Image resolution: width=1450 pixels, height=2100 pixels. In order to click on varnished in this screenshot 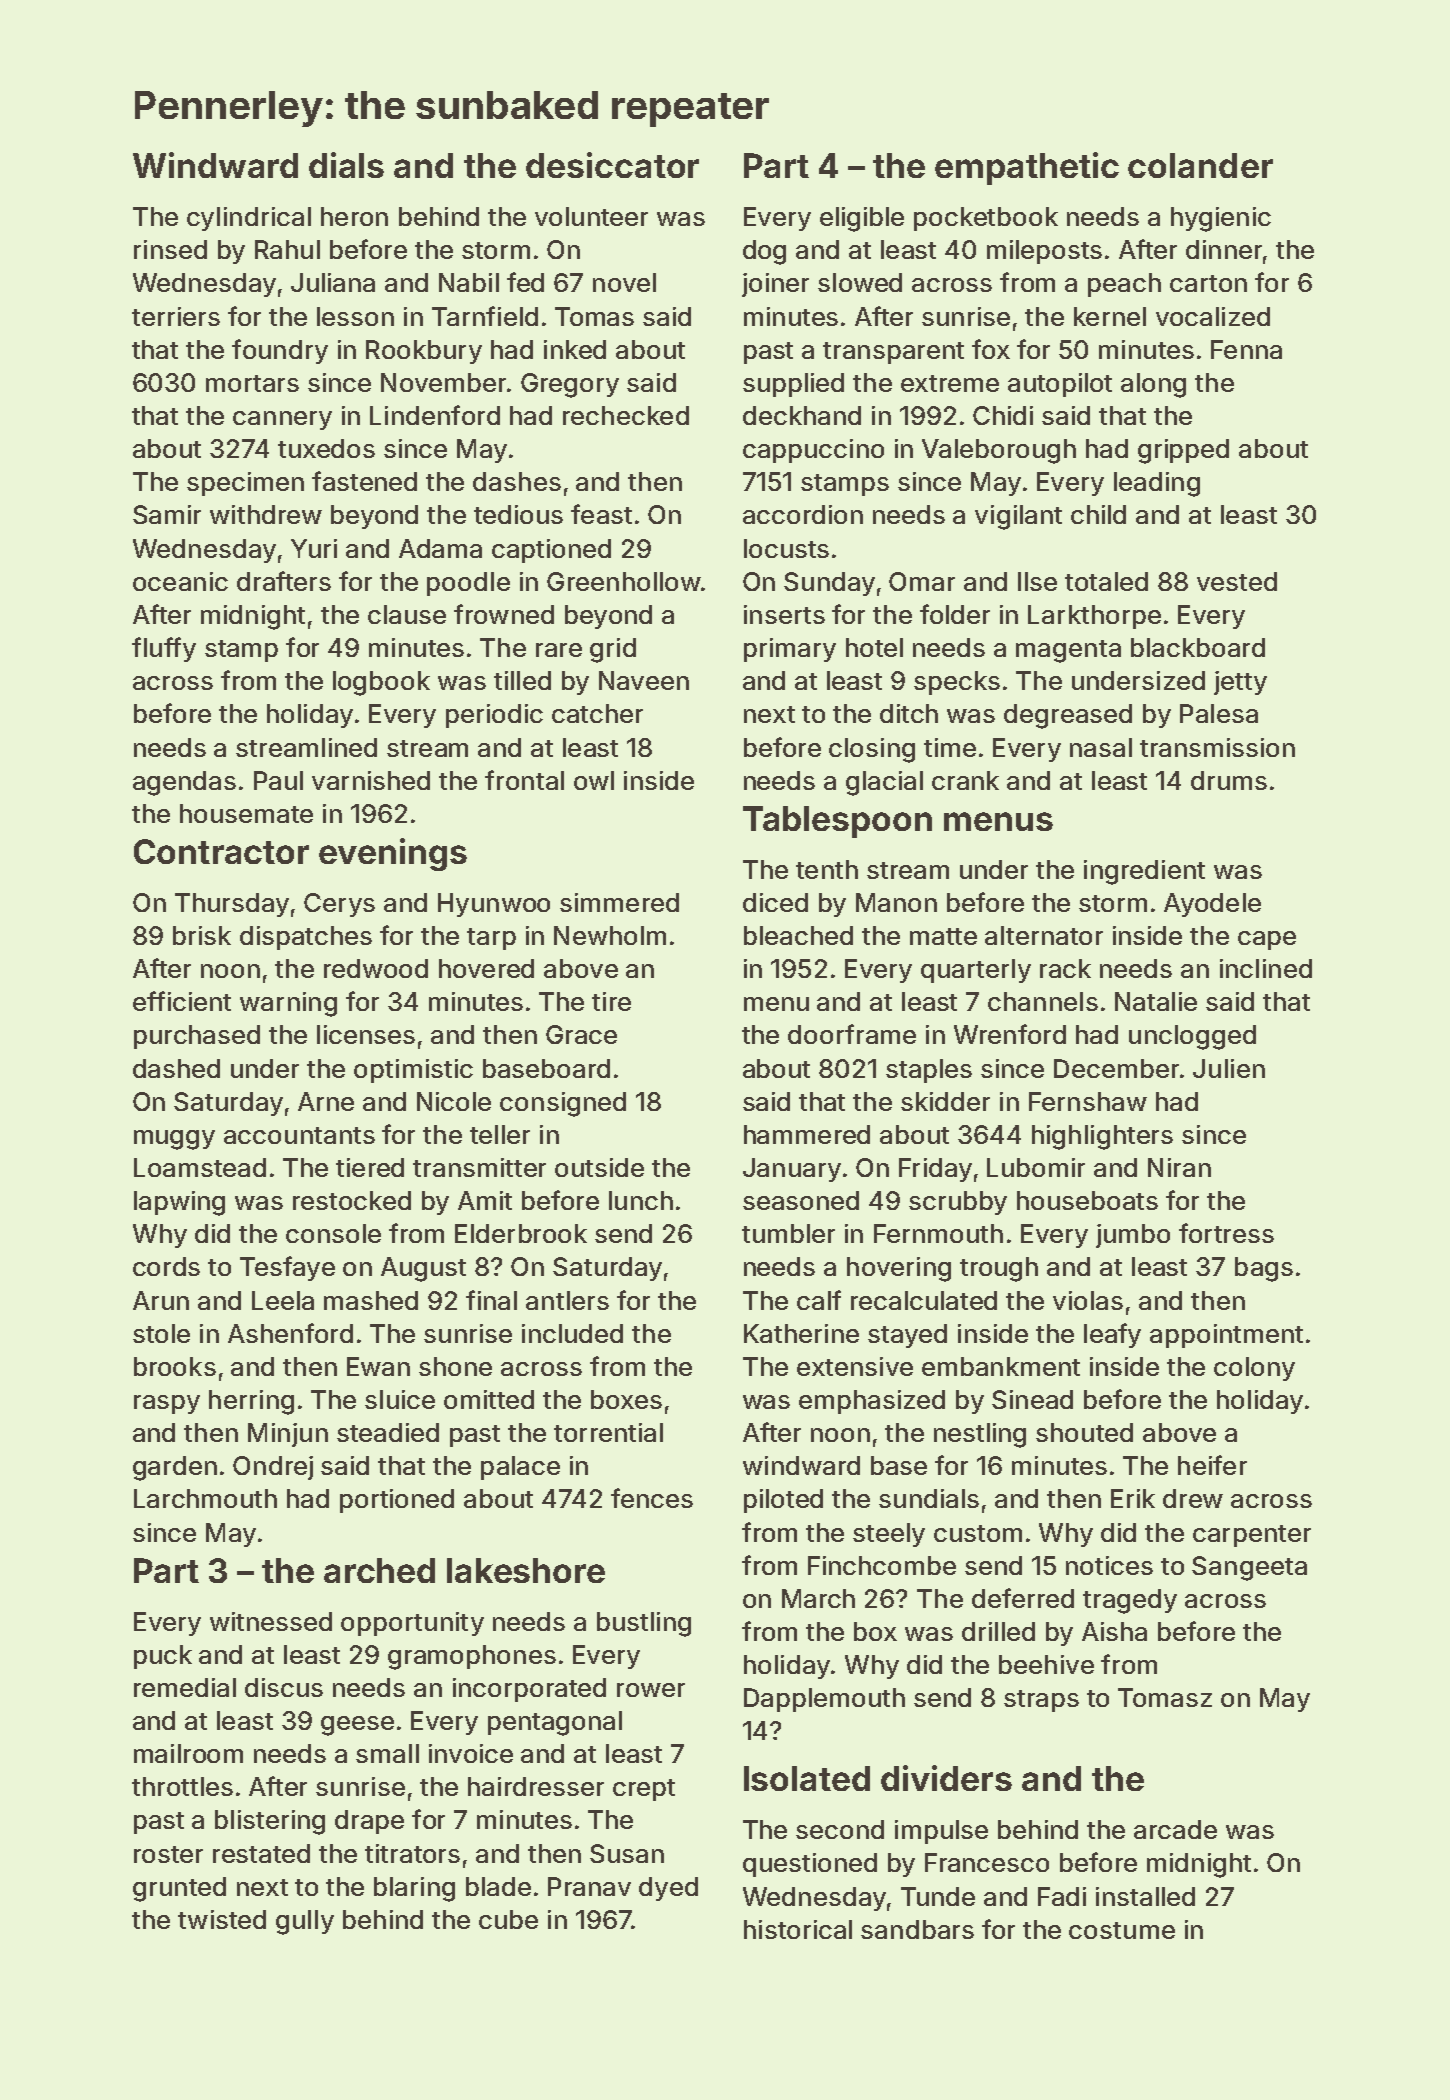, I will do `click(371, 780)`.
